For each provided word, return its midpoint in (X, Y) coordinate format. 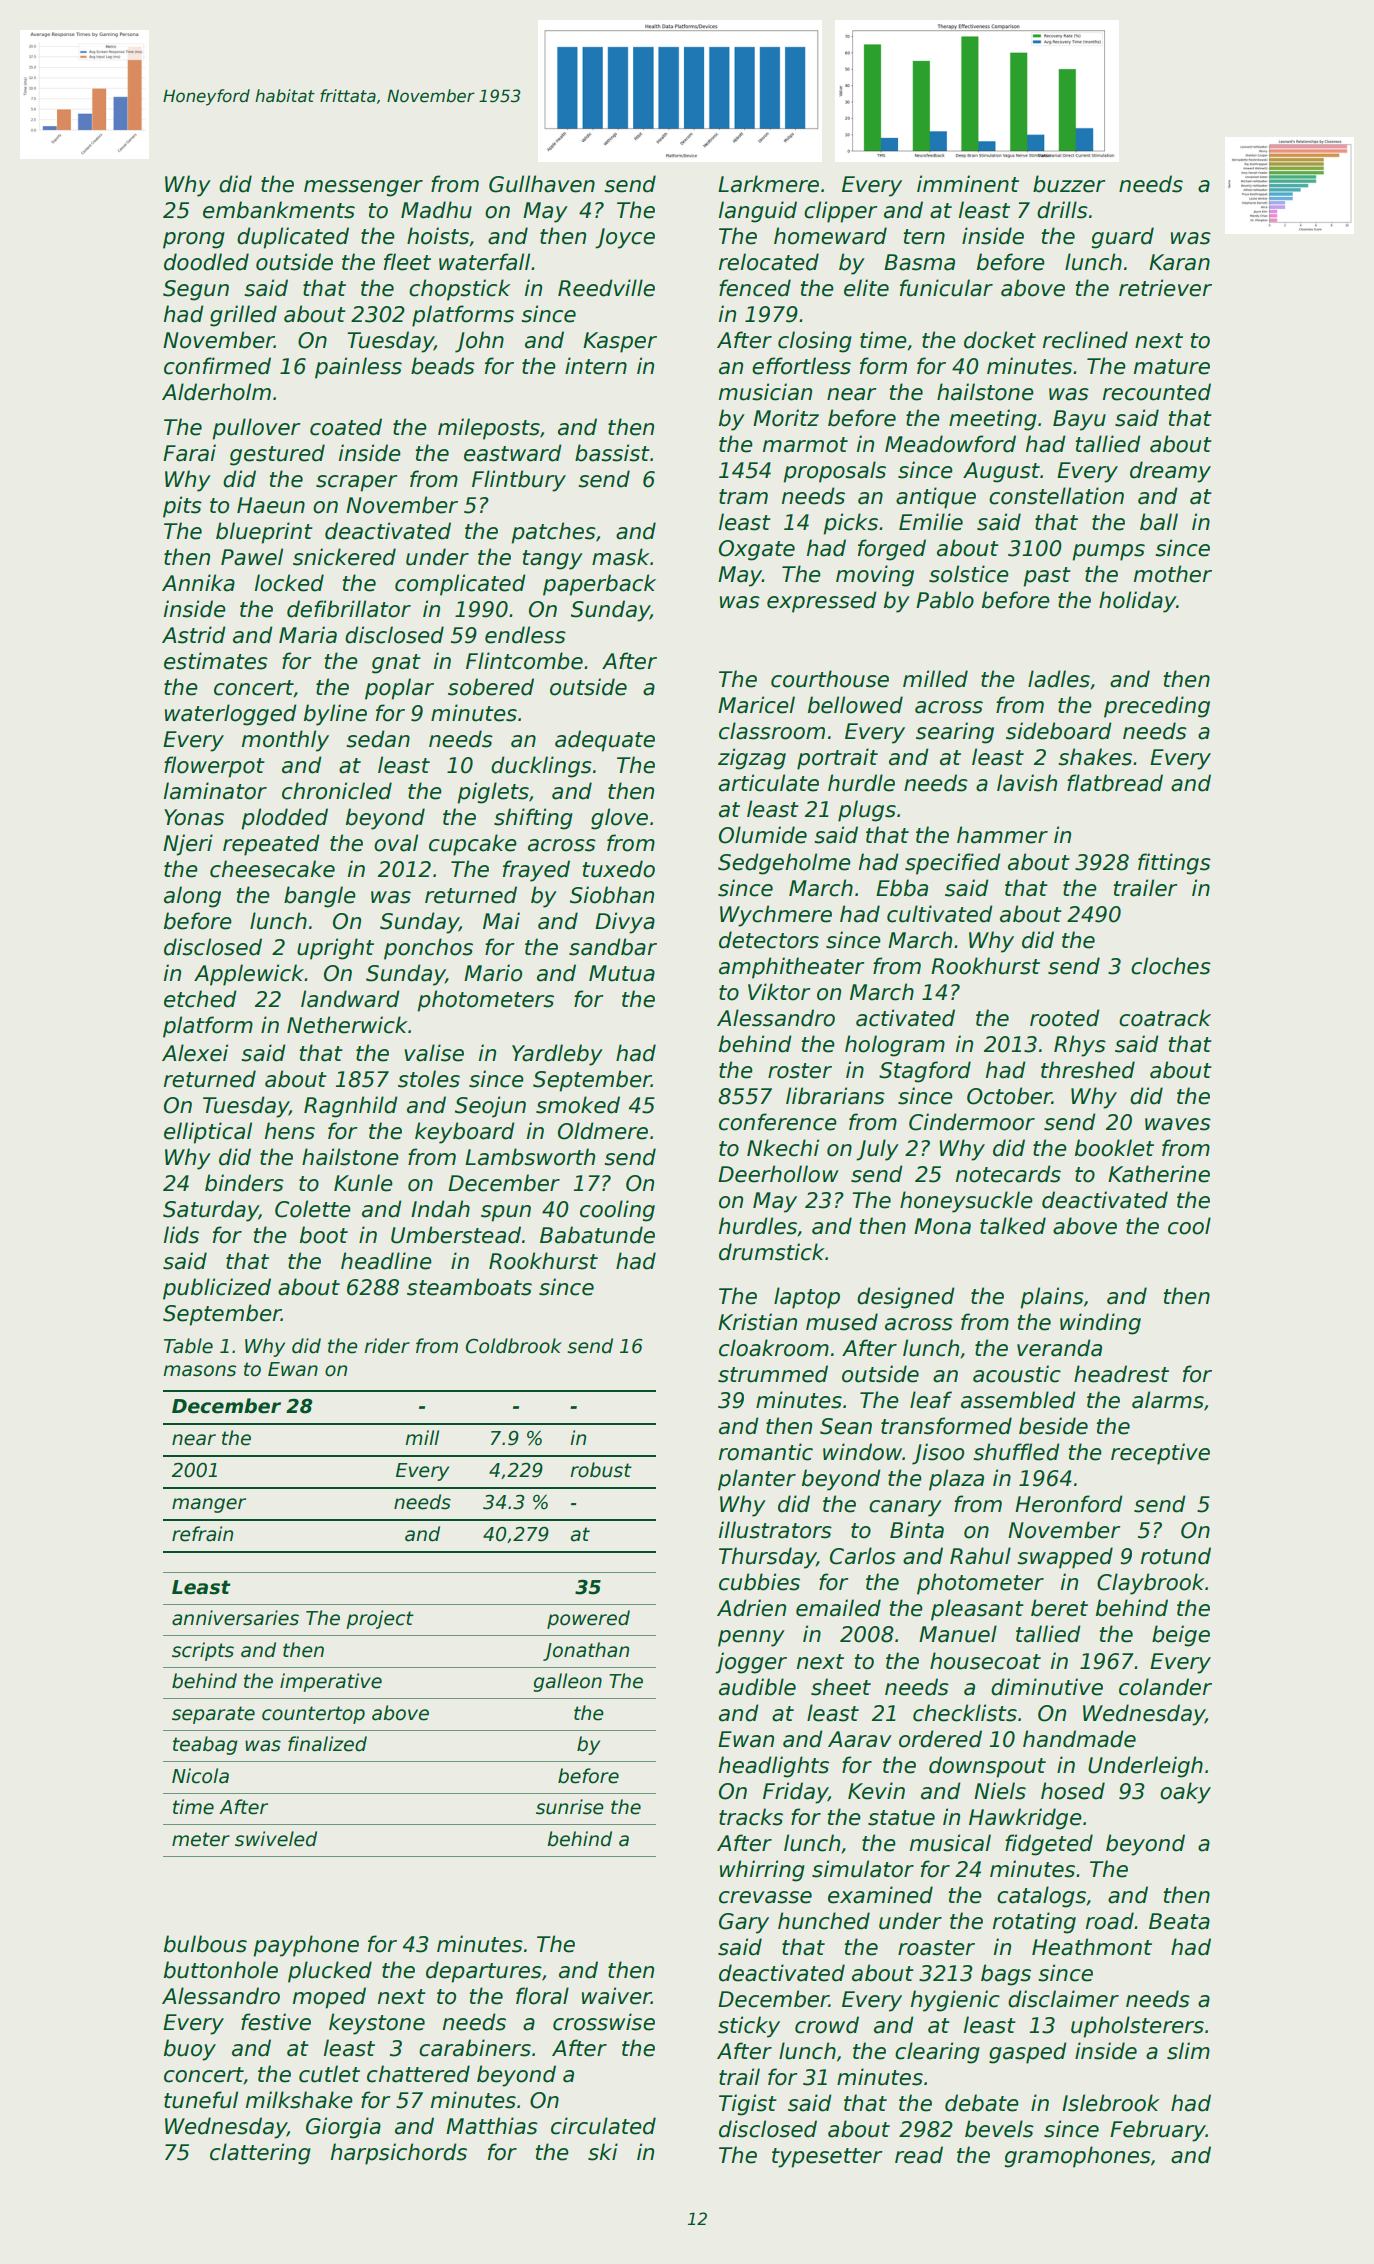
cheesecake (272, 869)
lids (181, 1235)
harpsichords (399, 2154)
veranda (1059, 1348)
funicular (946, 288)
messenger (363, 188)
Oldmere (603, 1131)
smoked (578, 1105)
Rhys (1080, 1046)
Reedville (606, 288)
